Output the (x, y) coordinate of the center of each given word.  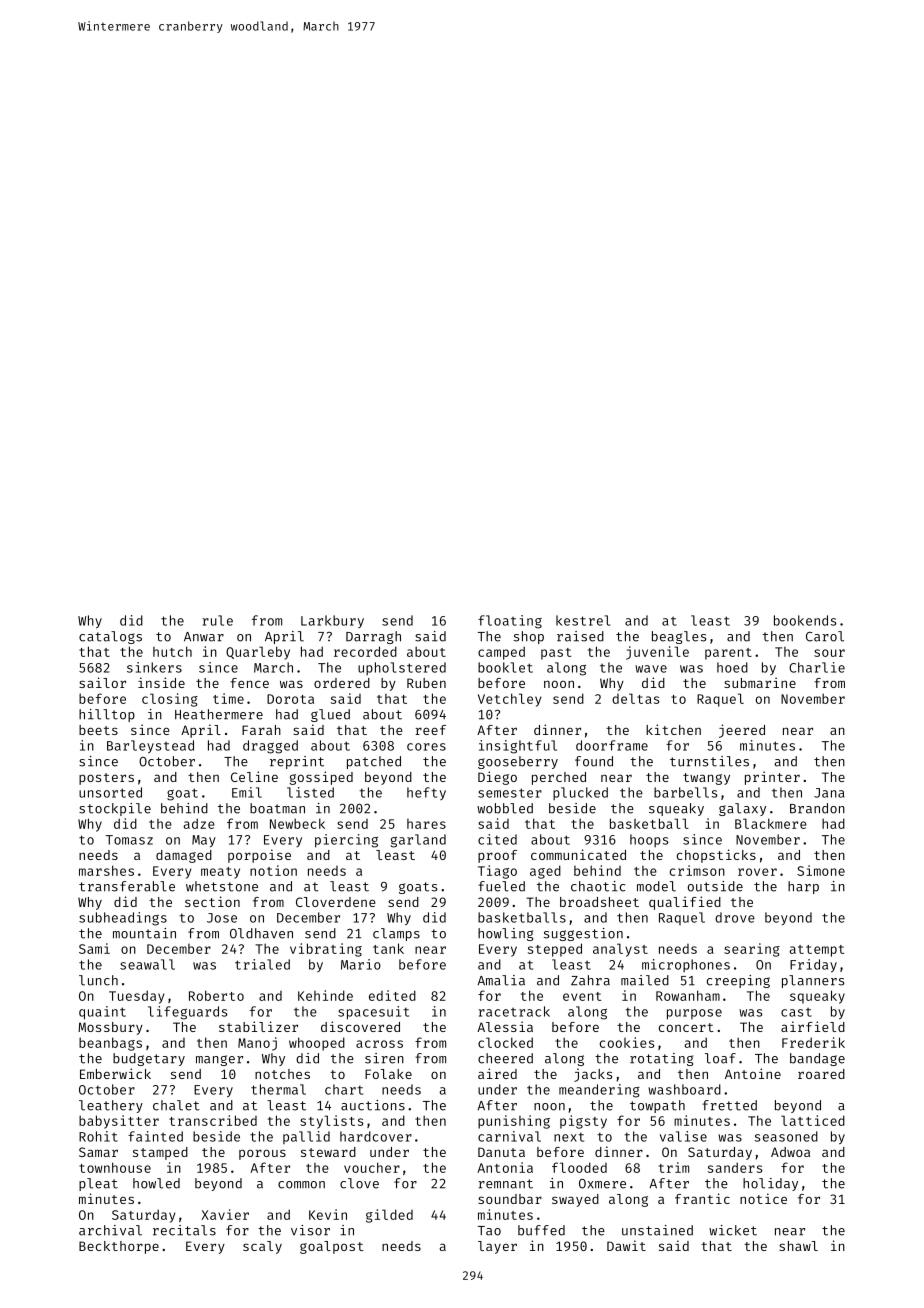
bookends (805, 620)
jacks (593, 1075)
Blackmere (771, 823)
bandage (817, 1059)
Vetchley (509, 700)
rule (218, 620)
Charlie (817, 667)
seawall (147, 964)
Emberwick (115, 1073)
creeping (738, 981)
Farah (261, 730)
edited (392, 995)
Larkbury (332, 621)
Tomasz (129, 840)
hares (426, 824)
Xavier (225, 1214)
